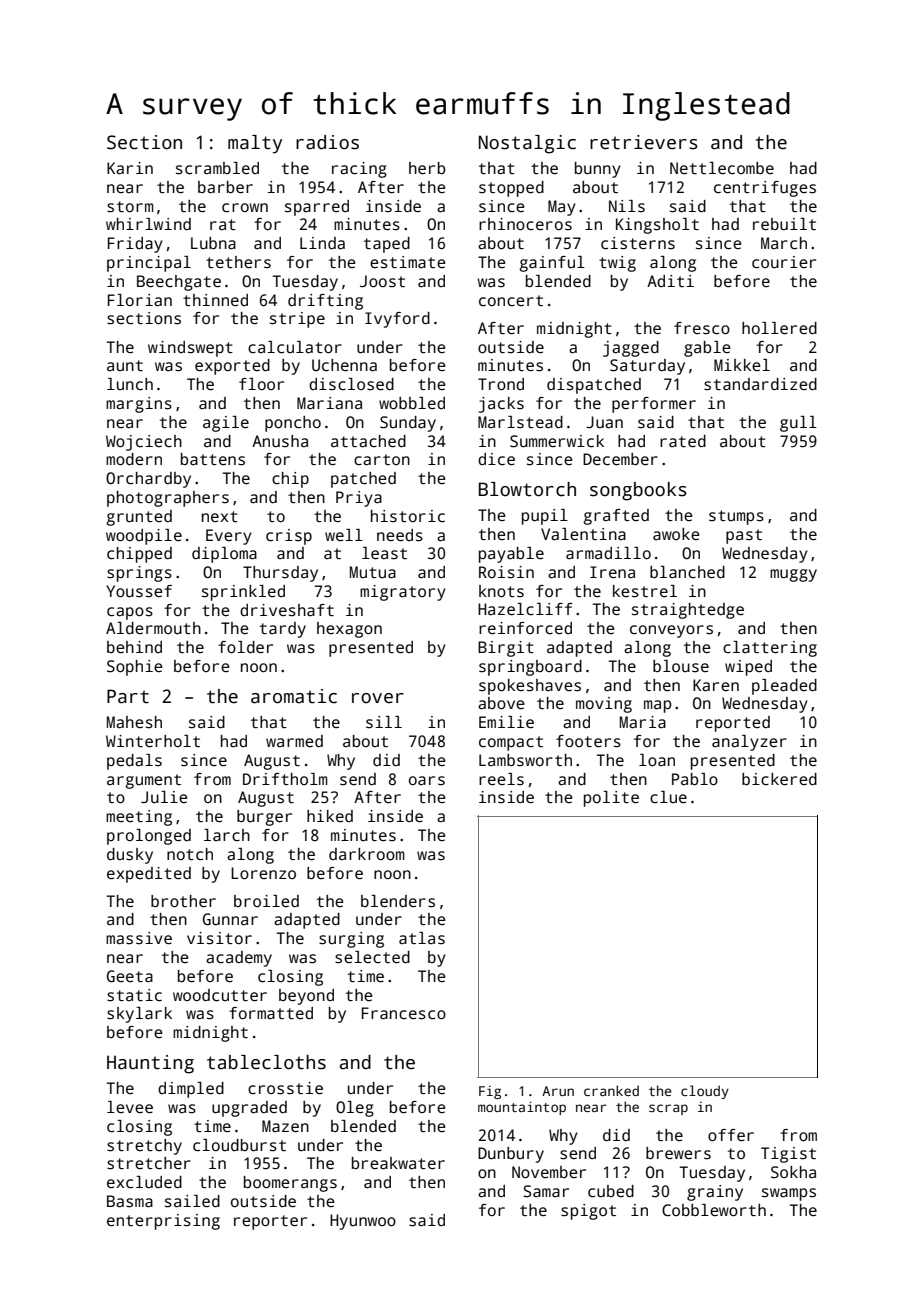  Describe the element at coordinates (617, 264) in the document. I see `twig` at that location.
